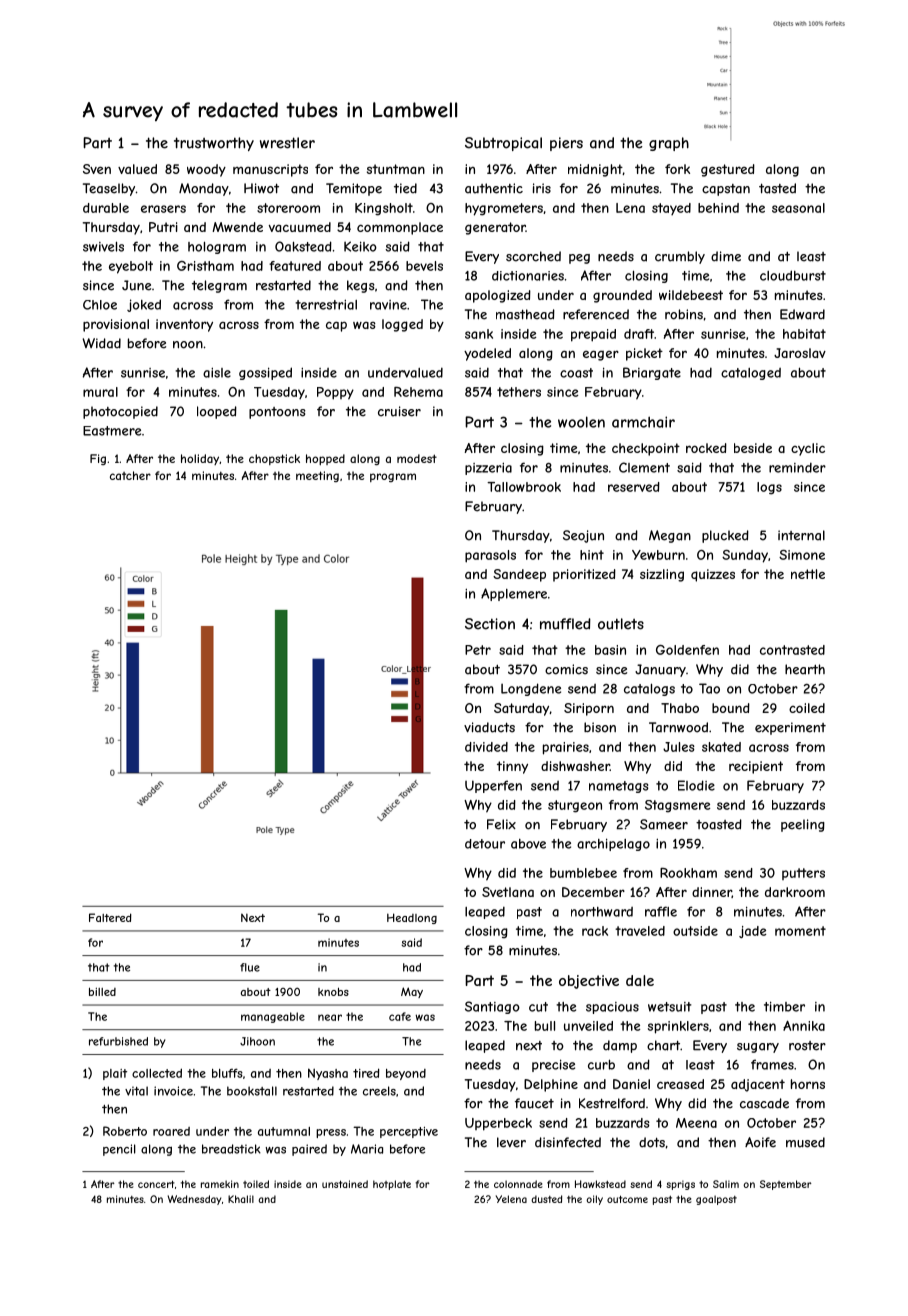 The image size is (908, 1316). What do you see at coordinates (669, 144) in the screenshot?
I see `graph` at bounding box center [669, 144].
